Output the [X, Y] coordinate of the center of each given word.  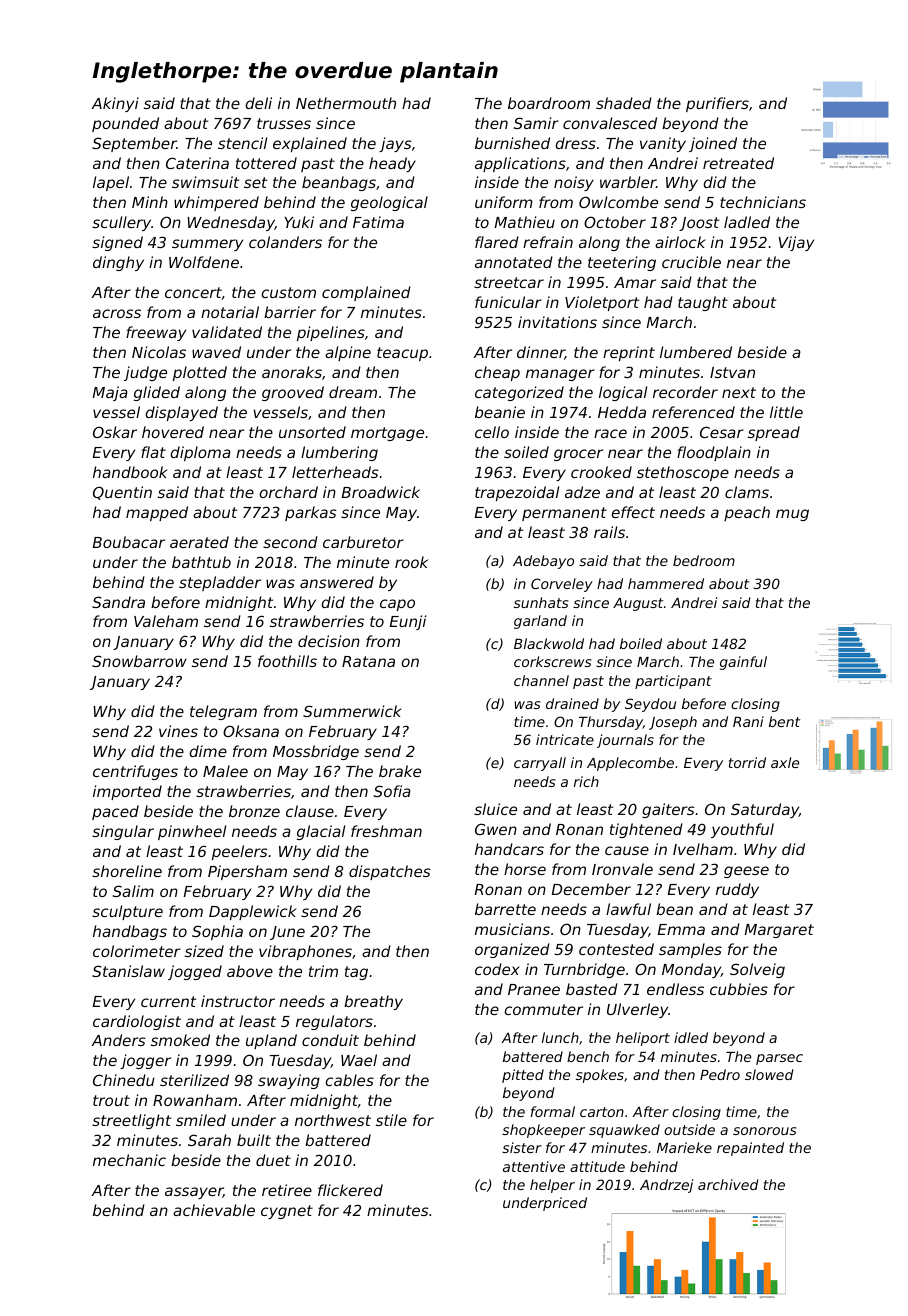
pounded [125, 124]
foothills [287, 661]
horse [525, 869]
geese [746, 872]
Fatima [378, 222]
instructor [238, 1001]
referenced [693, 412]
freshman [386, 831]
